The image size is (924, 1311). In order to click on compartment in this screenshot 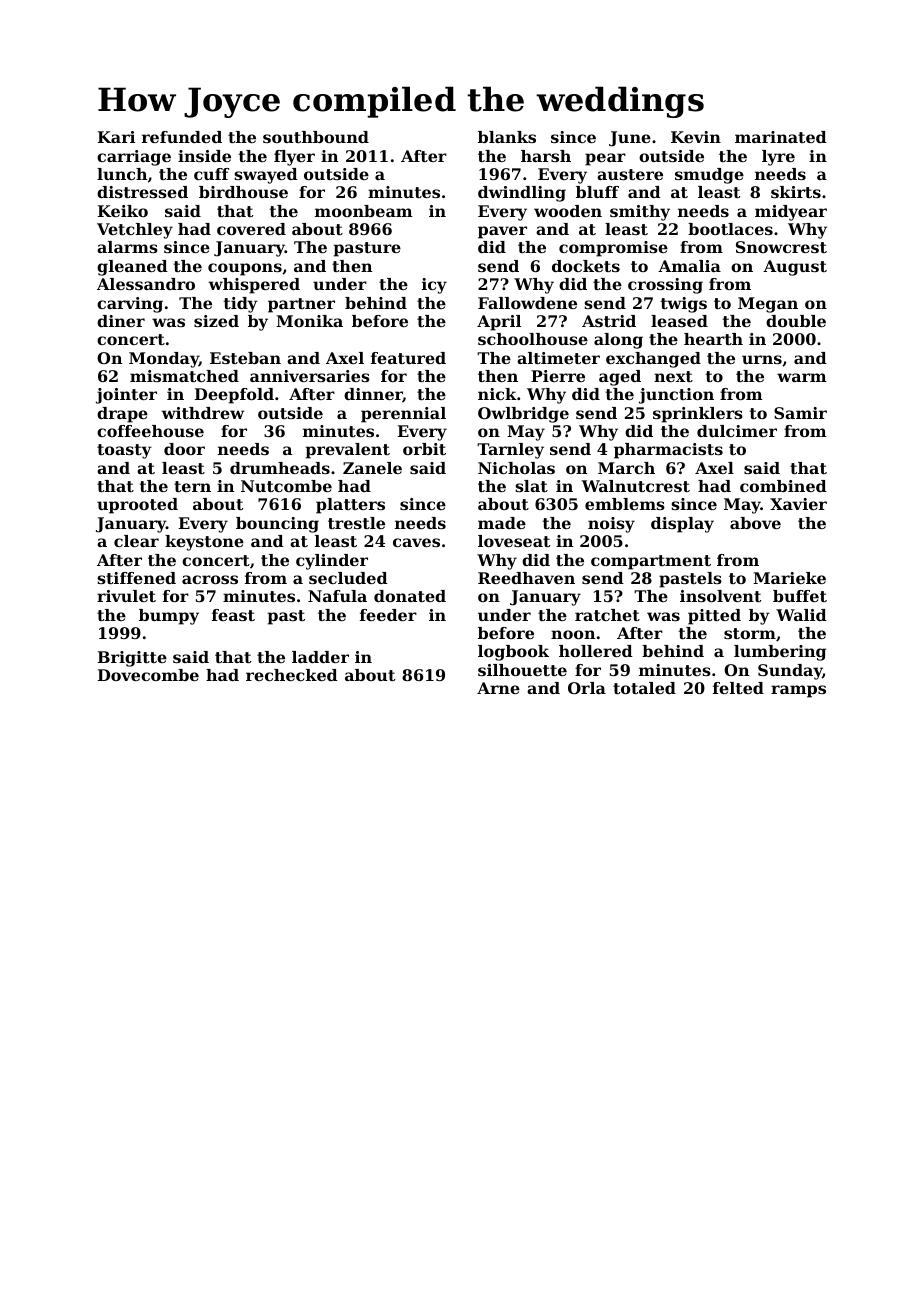, I will do `click(651, 562)`.
